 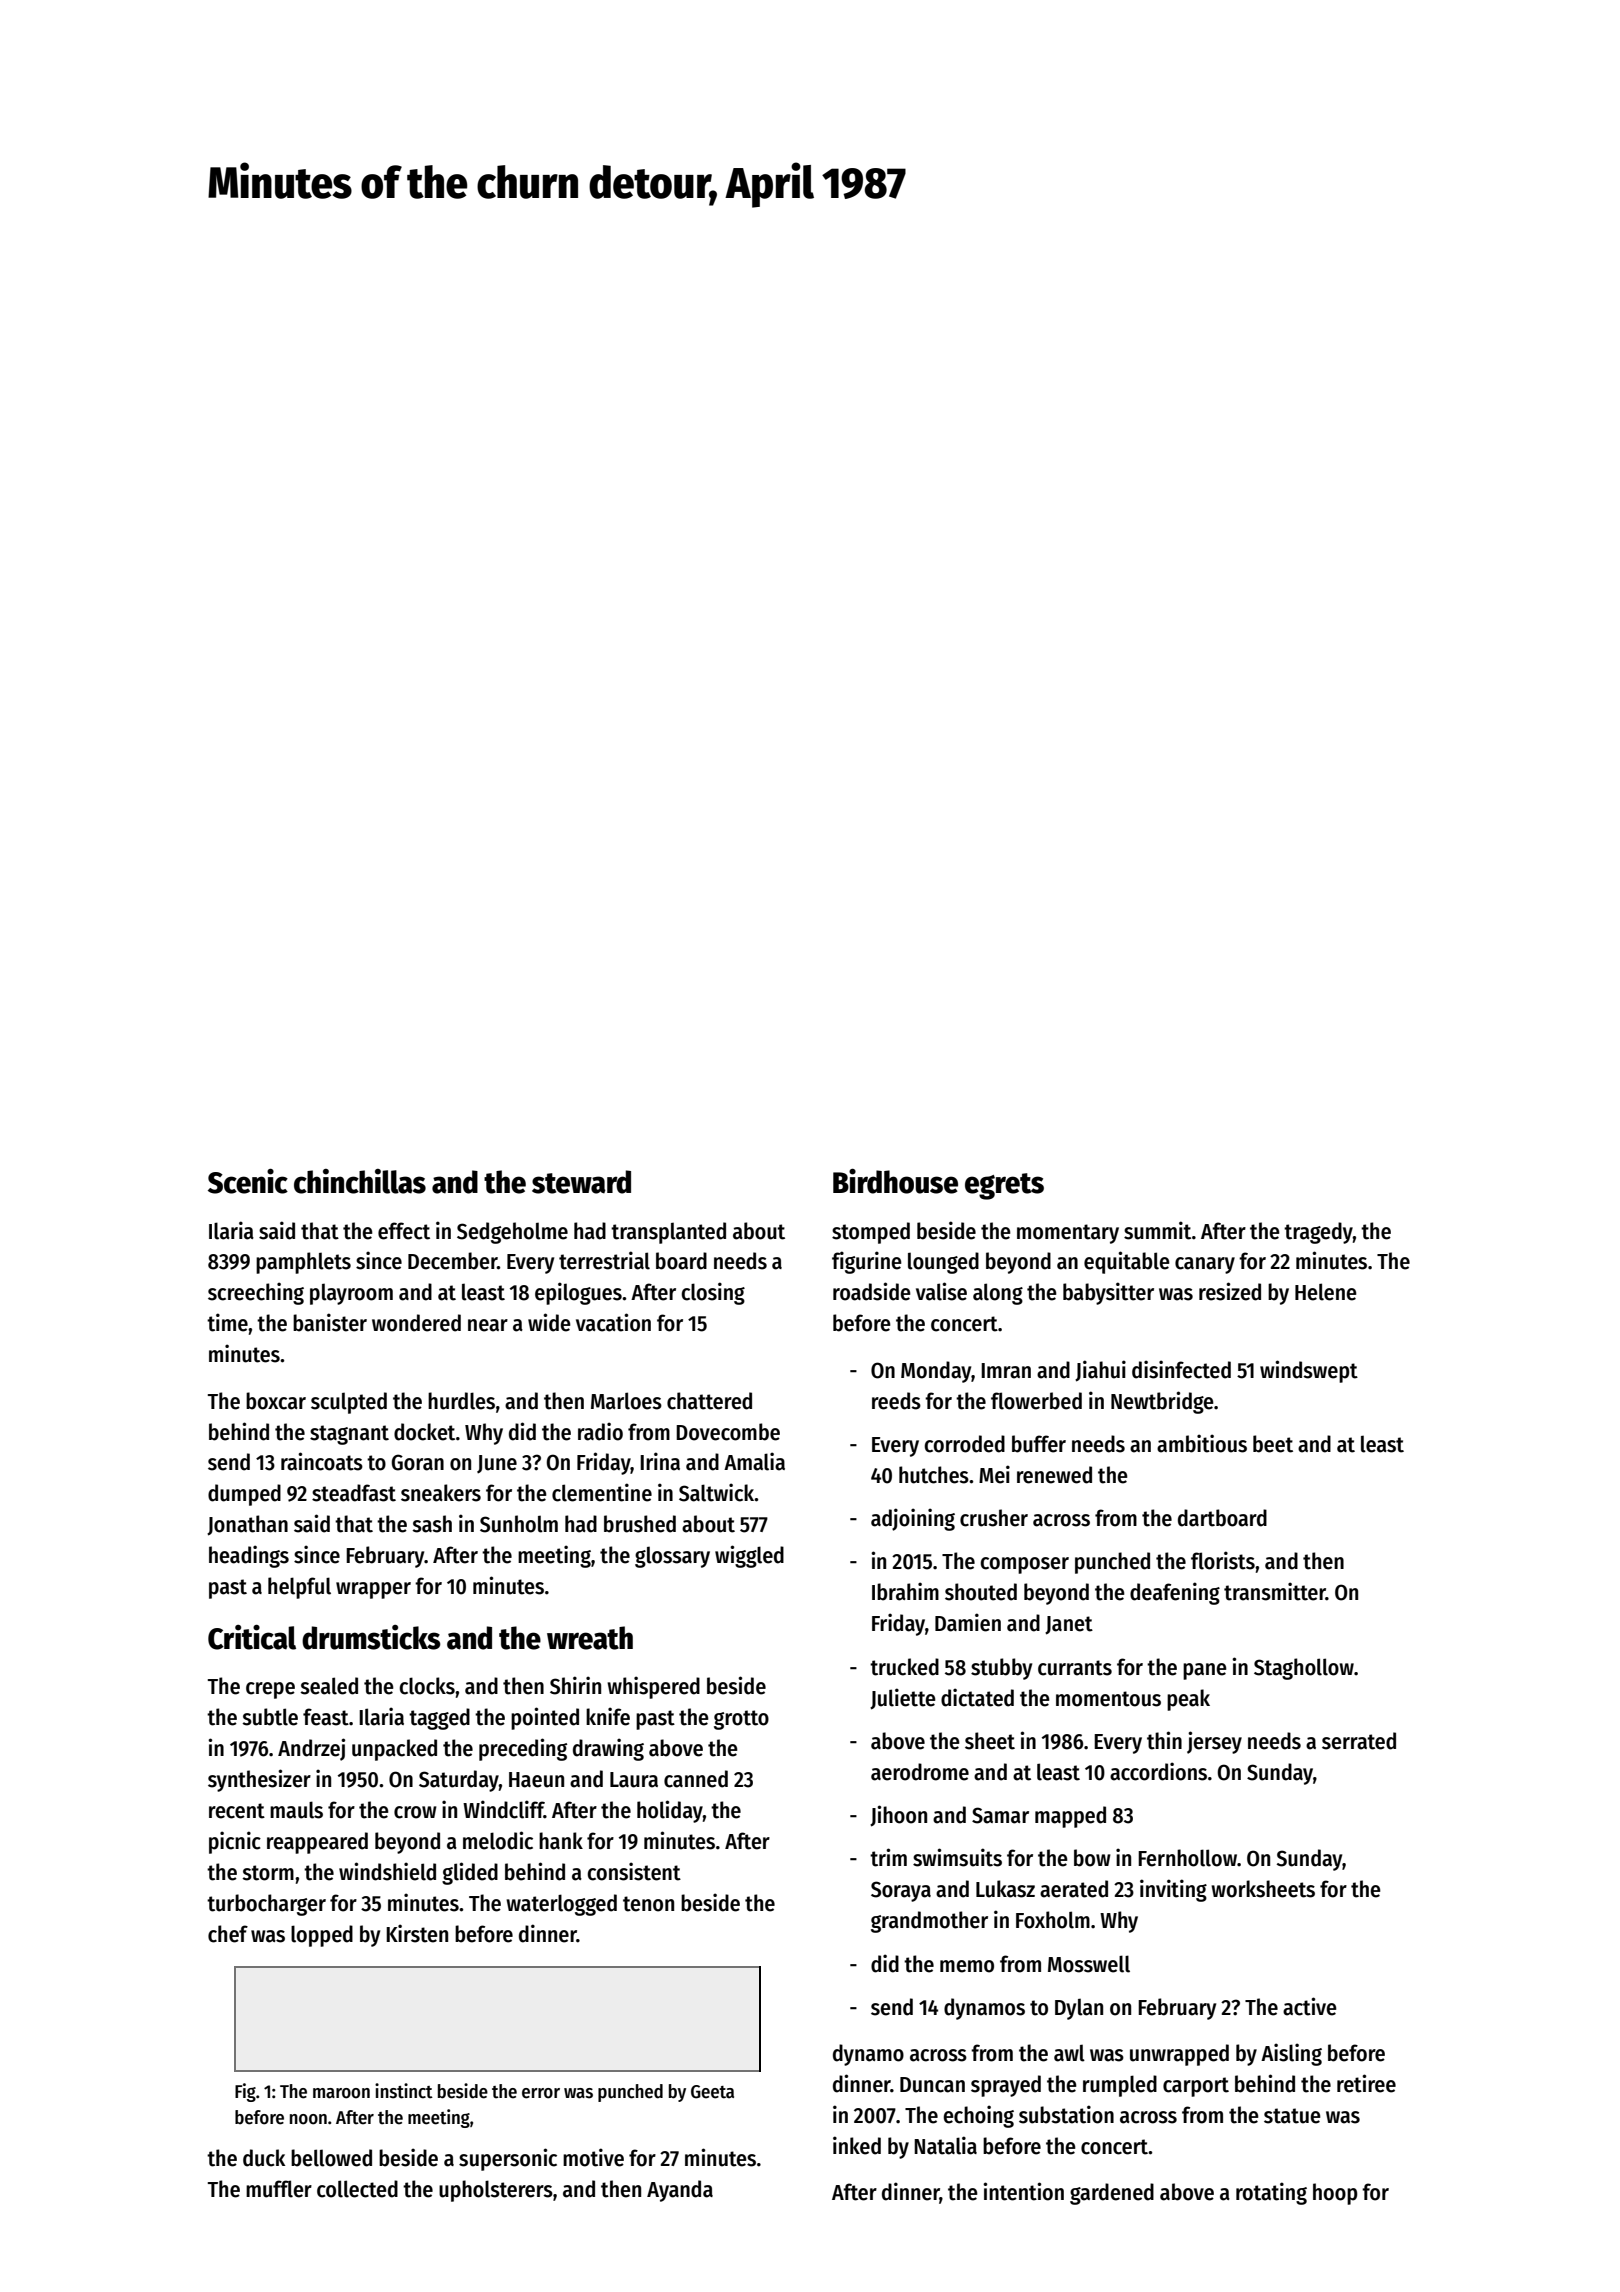 I want to click on Mosswell, so click(x=1089, y=1964).
